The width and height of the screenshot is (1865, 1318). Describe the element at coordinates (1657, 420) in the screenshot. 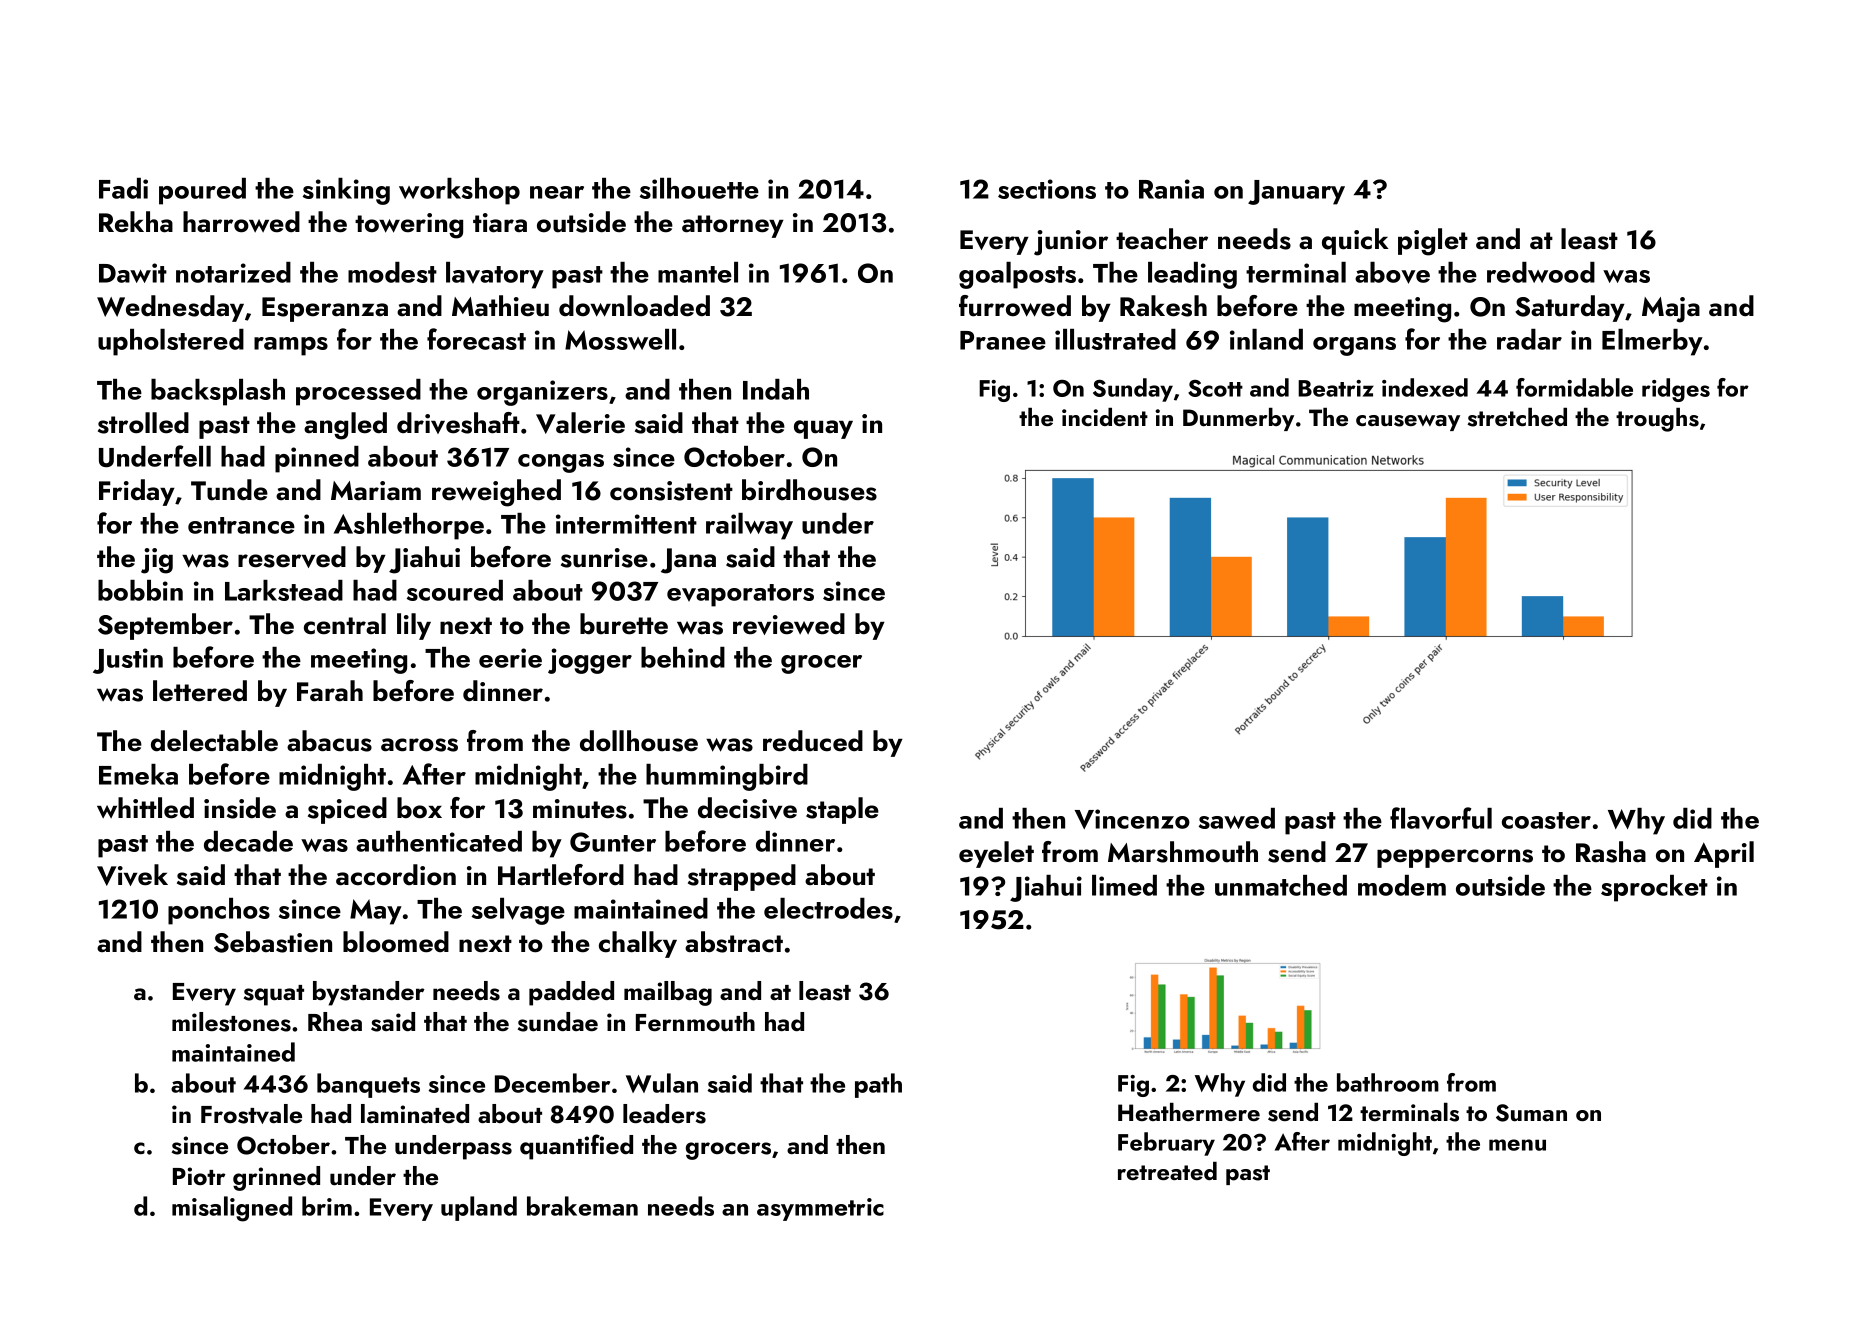

I see `troughs` at that location.
